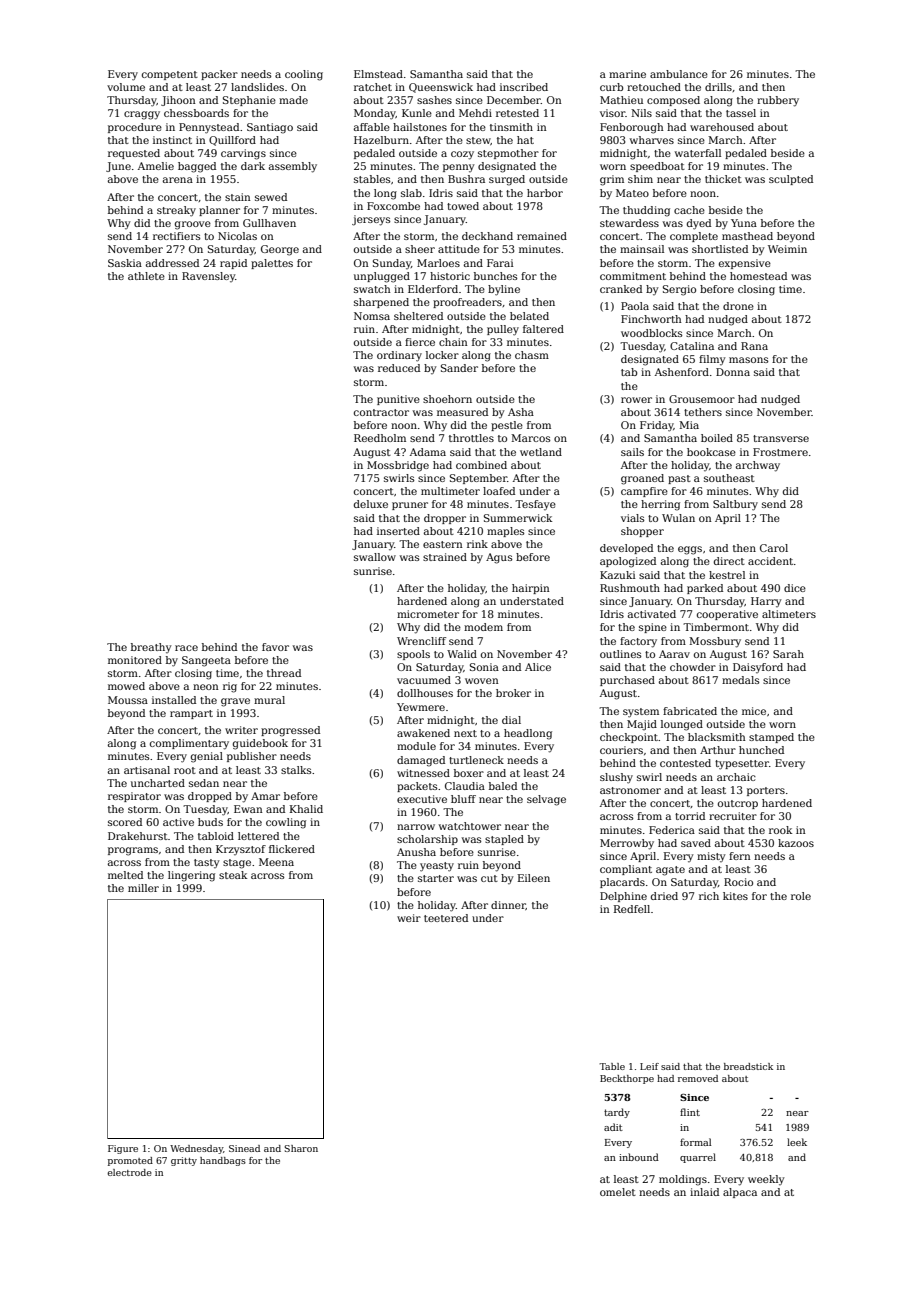 The image size is (924, 1308). What do you see at coordinates (618, 1192) in the document?
I see `omelet` at bounding box center [618, 1192].
